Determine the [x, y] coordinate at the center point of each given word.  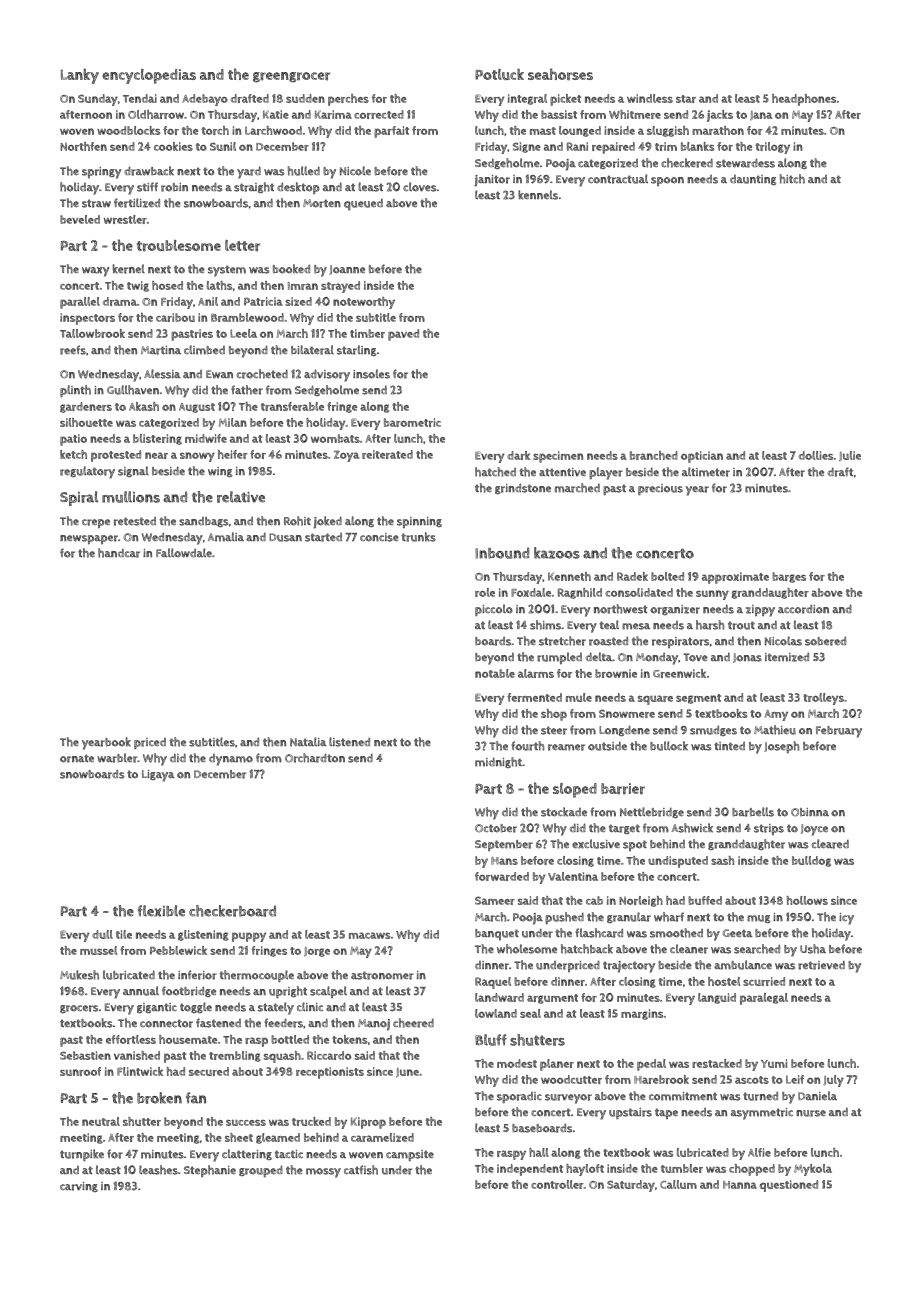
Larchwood [273, 130]
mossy [323, 1173]
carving [79, 1187]
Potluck [499, 74]
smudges [713, 730]
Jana [761, 115]
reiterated [387, 454]
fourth [527, 746]
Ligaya [158, 776]
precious [660, 489]
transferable [292, 406]
